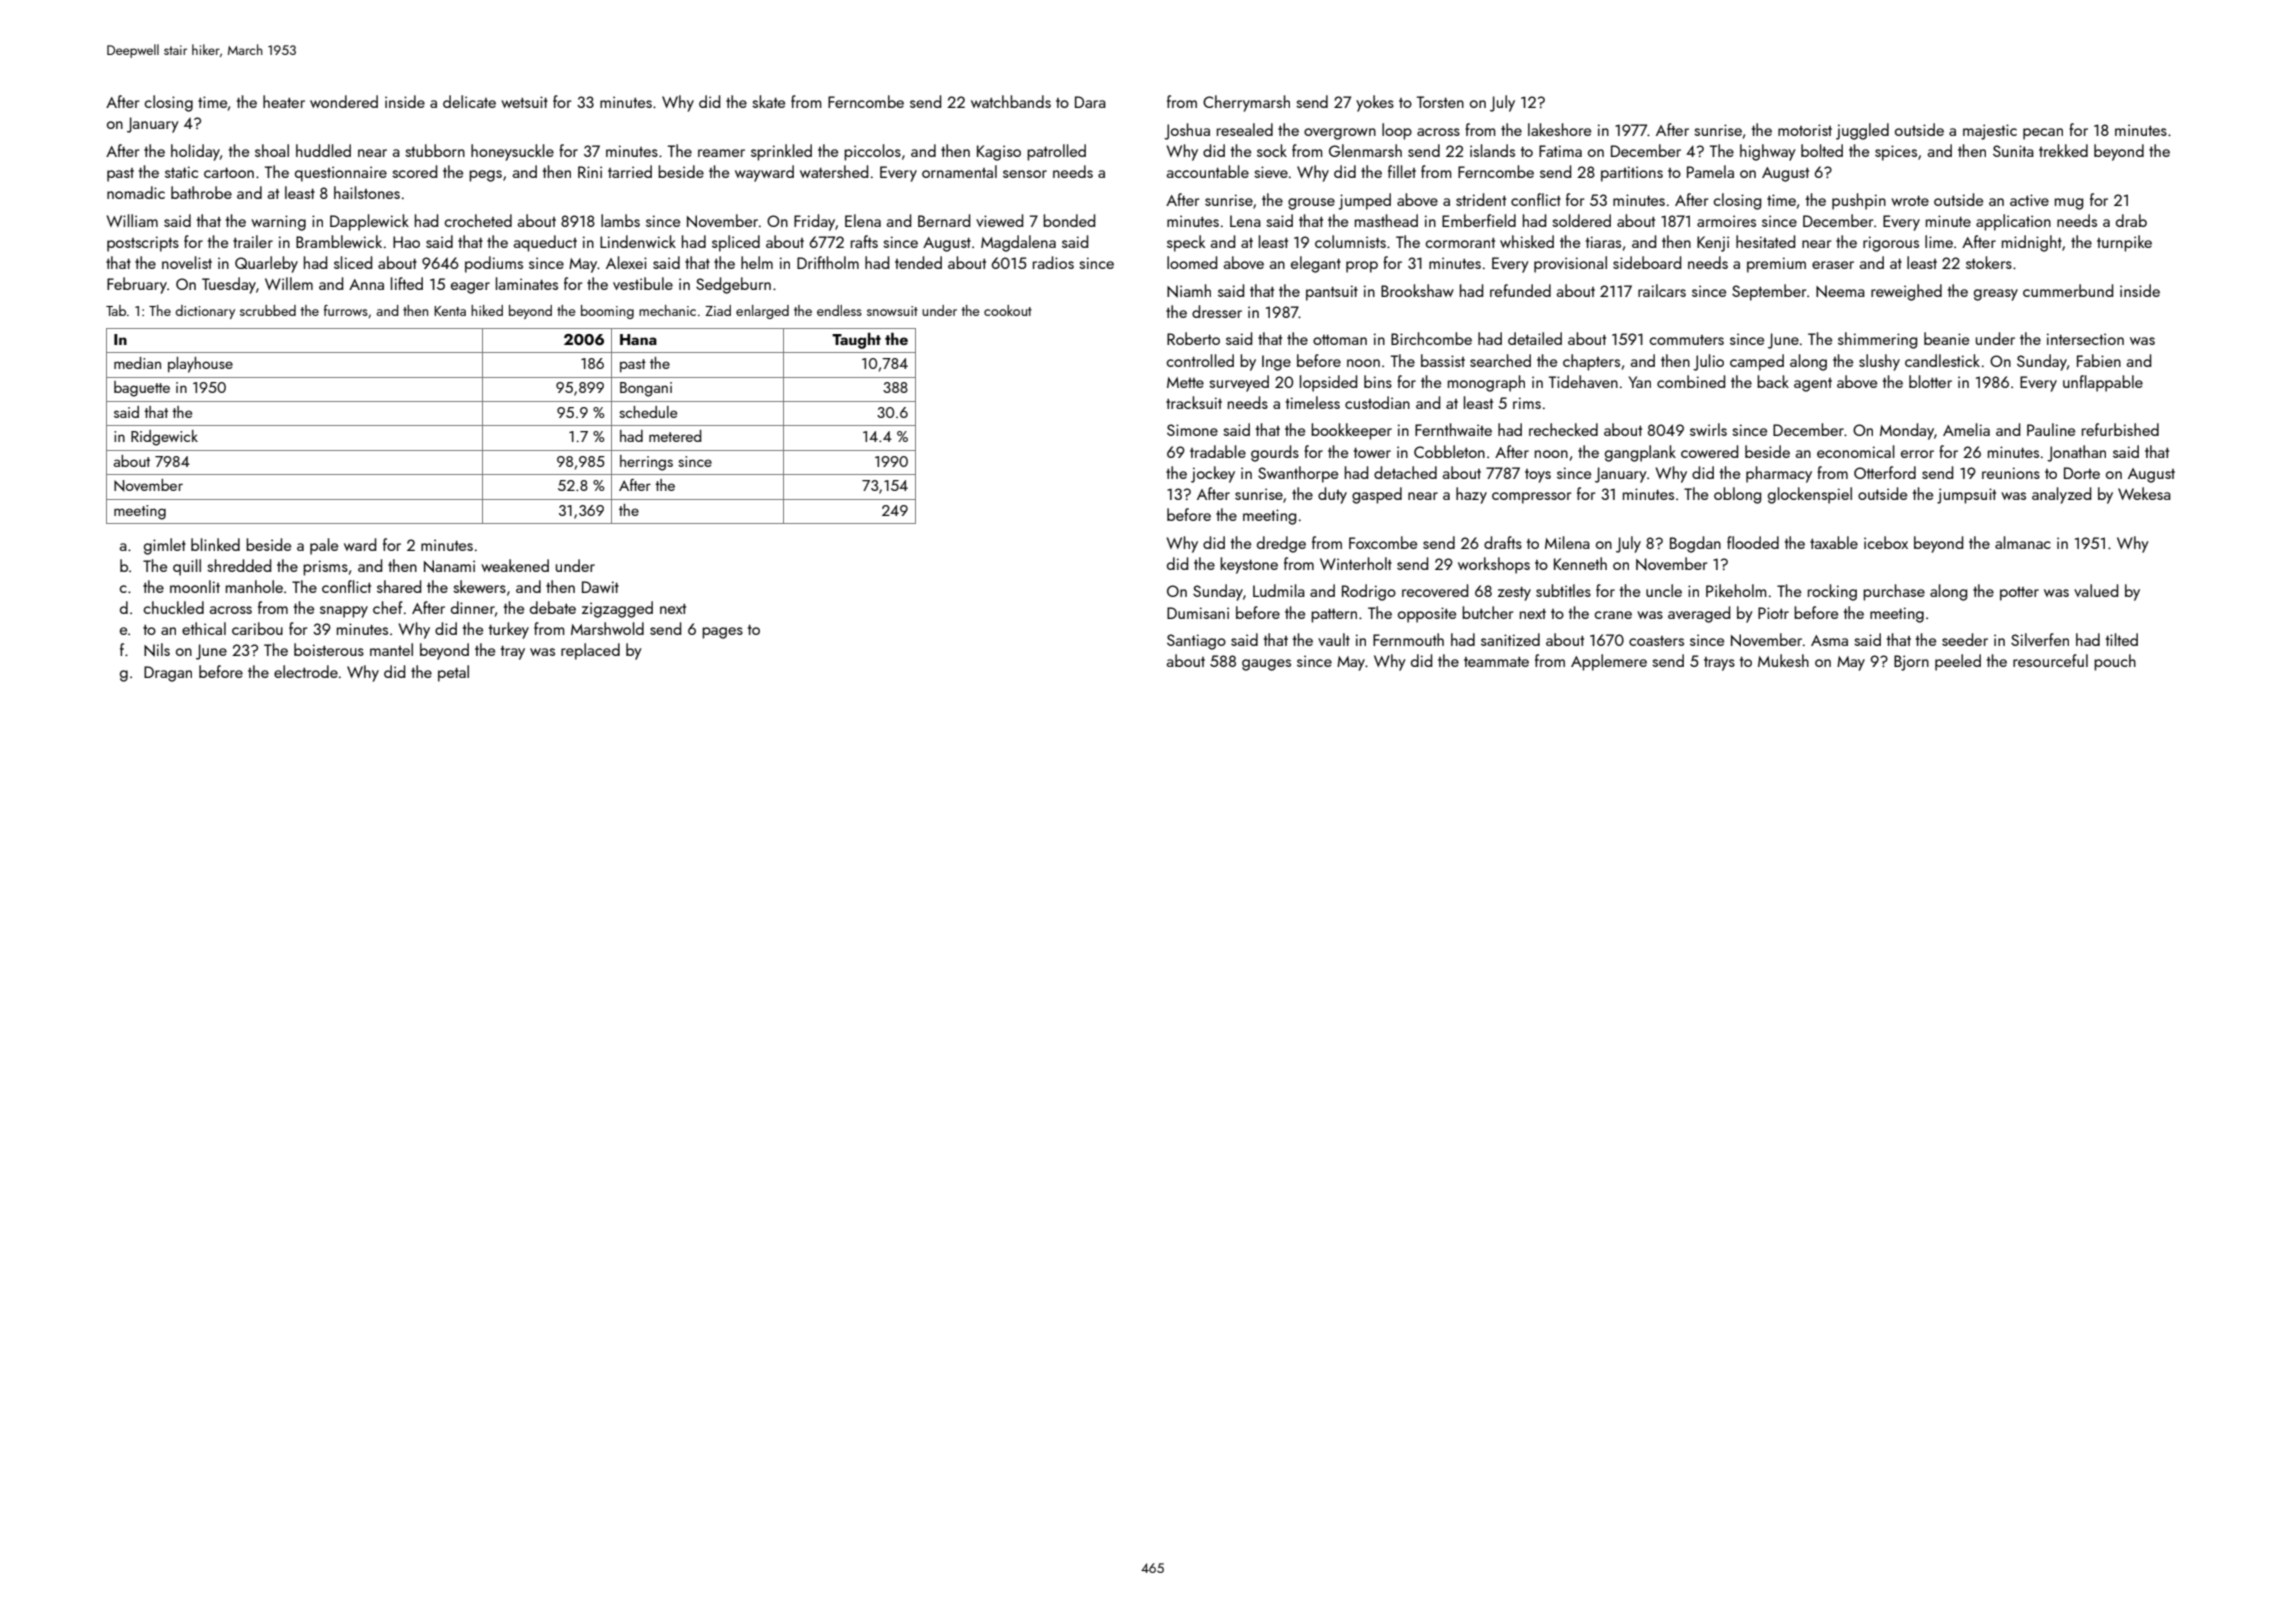 The height and width of the screenshot is (1614, 2282). What do you see at coordinates (524, 102) in the screenshot?
I see `wetsuit` at bounding box center [524, 102].
